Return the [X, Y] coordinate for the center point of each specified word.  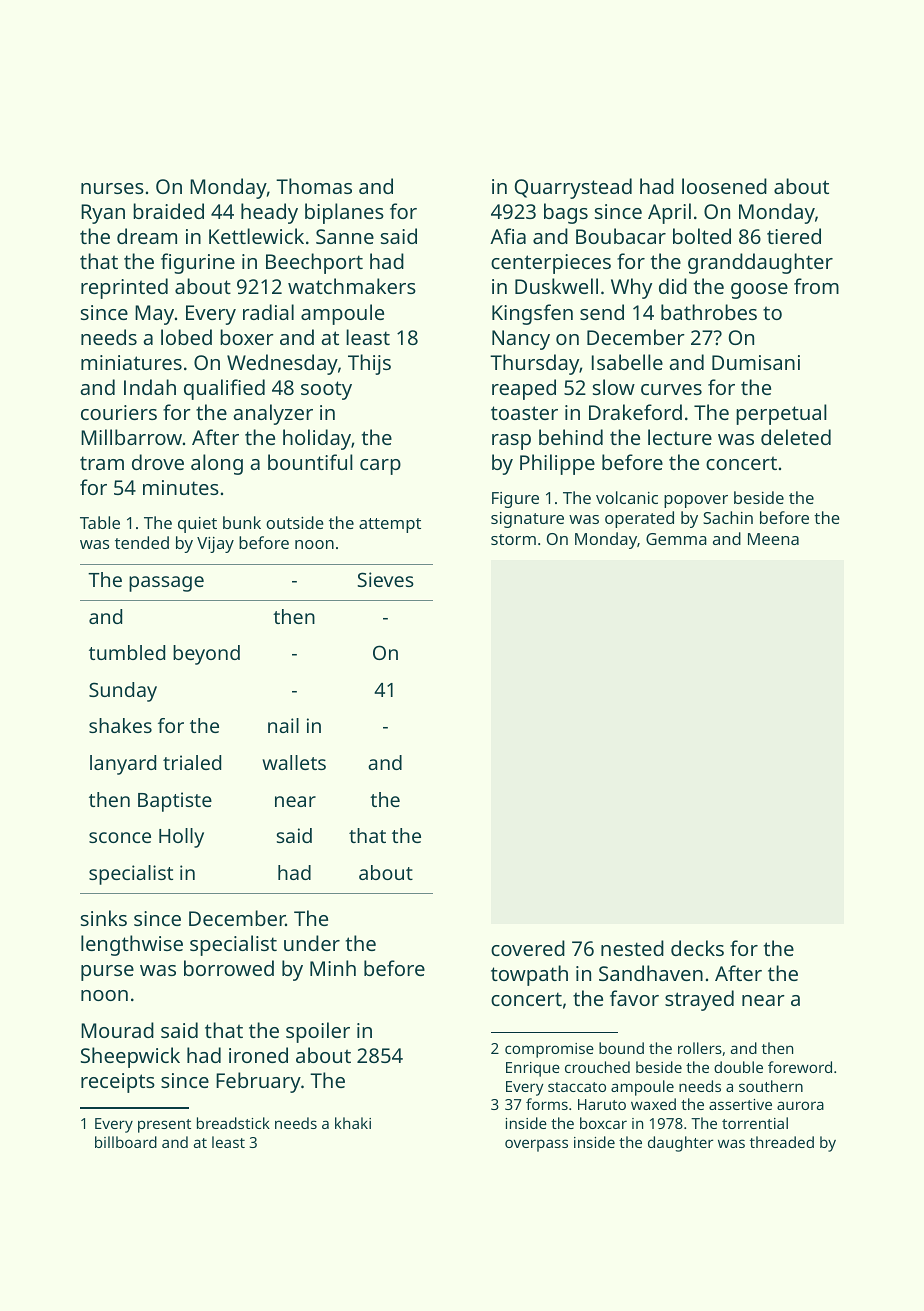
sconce [120, 837]
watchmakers [352, 286]
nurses [112, 188]
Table [100, 522]
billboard [126, 1142]
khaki [353, 1123]
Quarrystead [573, 188]
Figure [515, 500]
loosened [724, 186]
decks [697, 948]
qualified [224, 389]
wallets [294, 762]
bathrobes [709, 312]
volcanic [627, 497]
